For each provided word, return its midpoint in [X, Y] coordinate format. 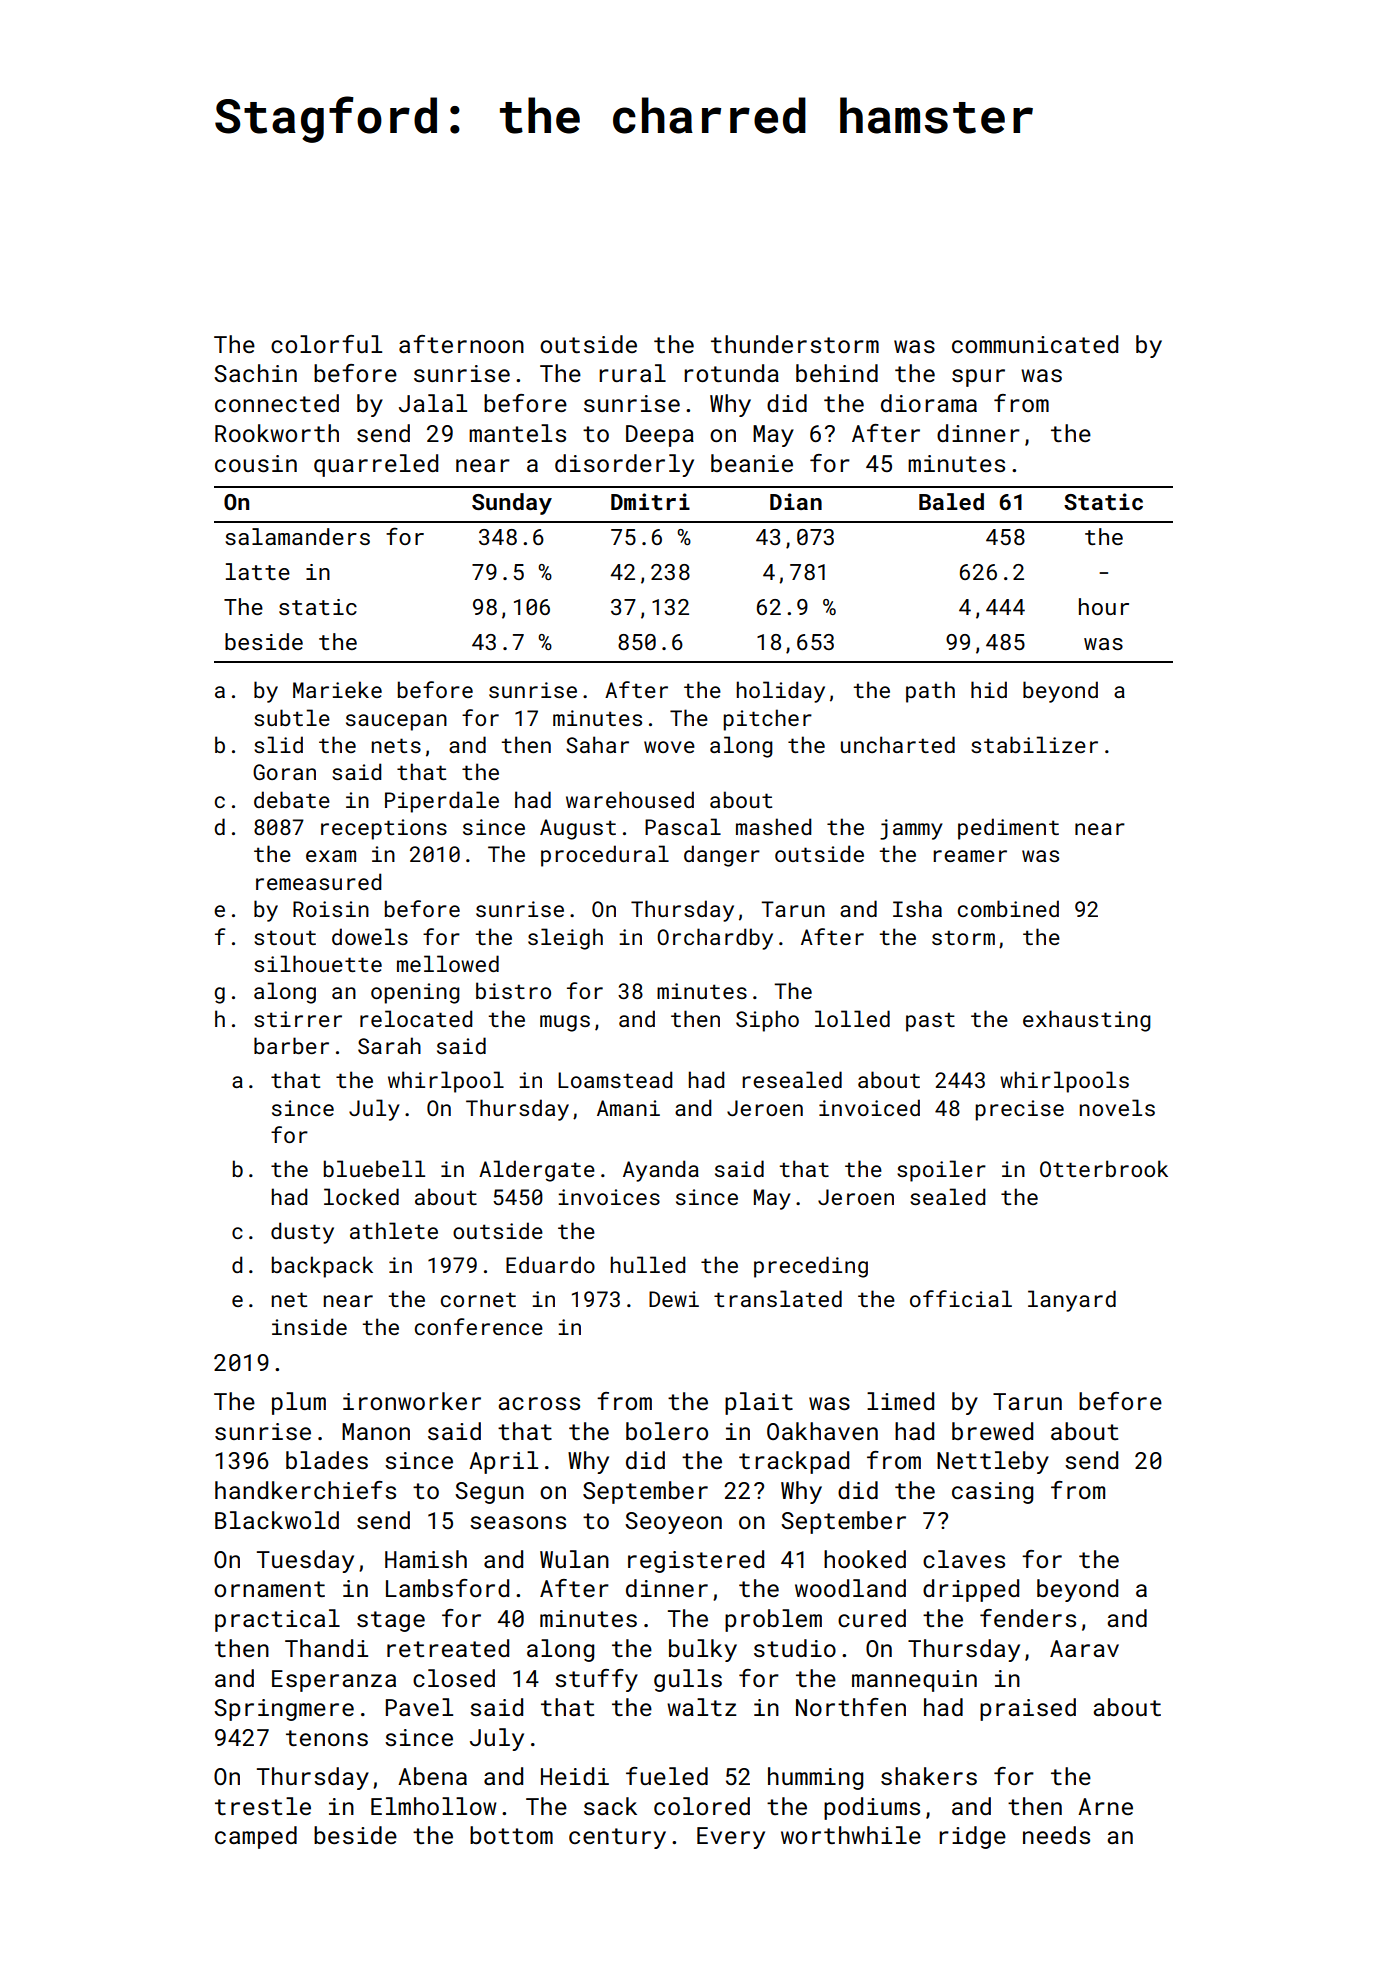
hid [989, 689]
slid [278, 744]
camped [256, 1837]
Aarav [1084, 1648]
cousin [256, 463]
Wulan [574, 1559]
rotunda [731, 373]
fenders [1028, 1618]
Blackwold [277, 1520]
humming [815, 1778]
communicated [1035, 344]
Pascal [683, 826]
